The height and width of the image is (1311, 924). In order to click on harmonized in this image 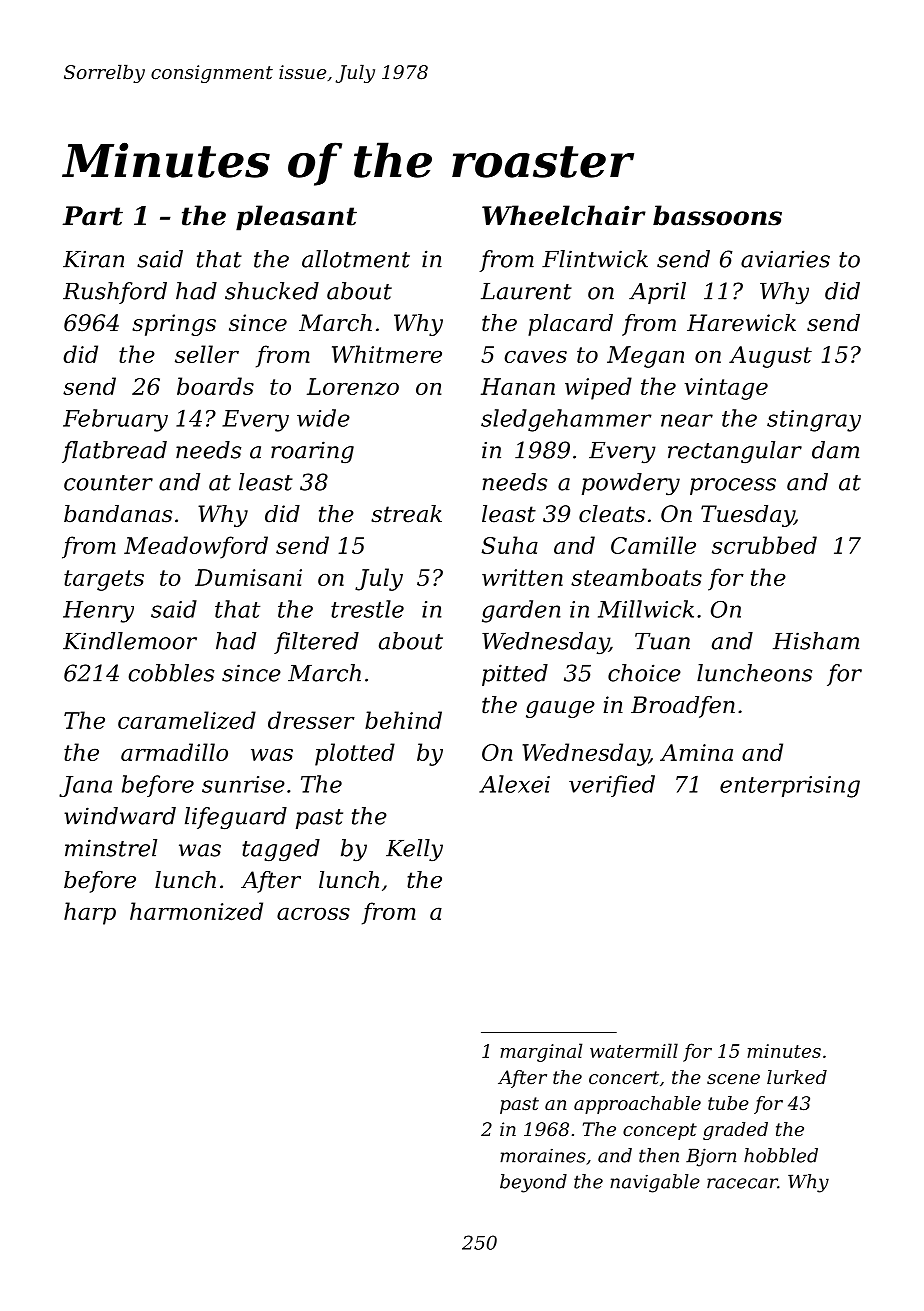, I will do `click(196, 911)`.
